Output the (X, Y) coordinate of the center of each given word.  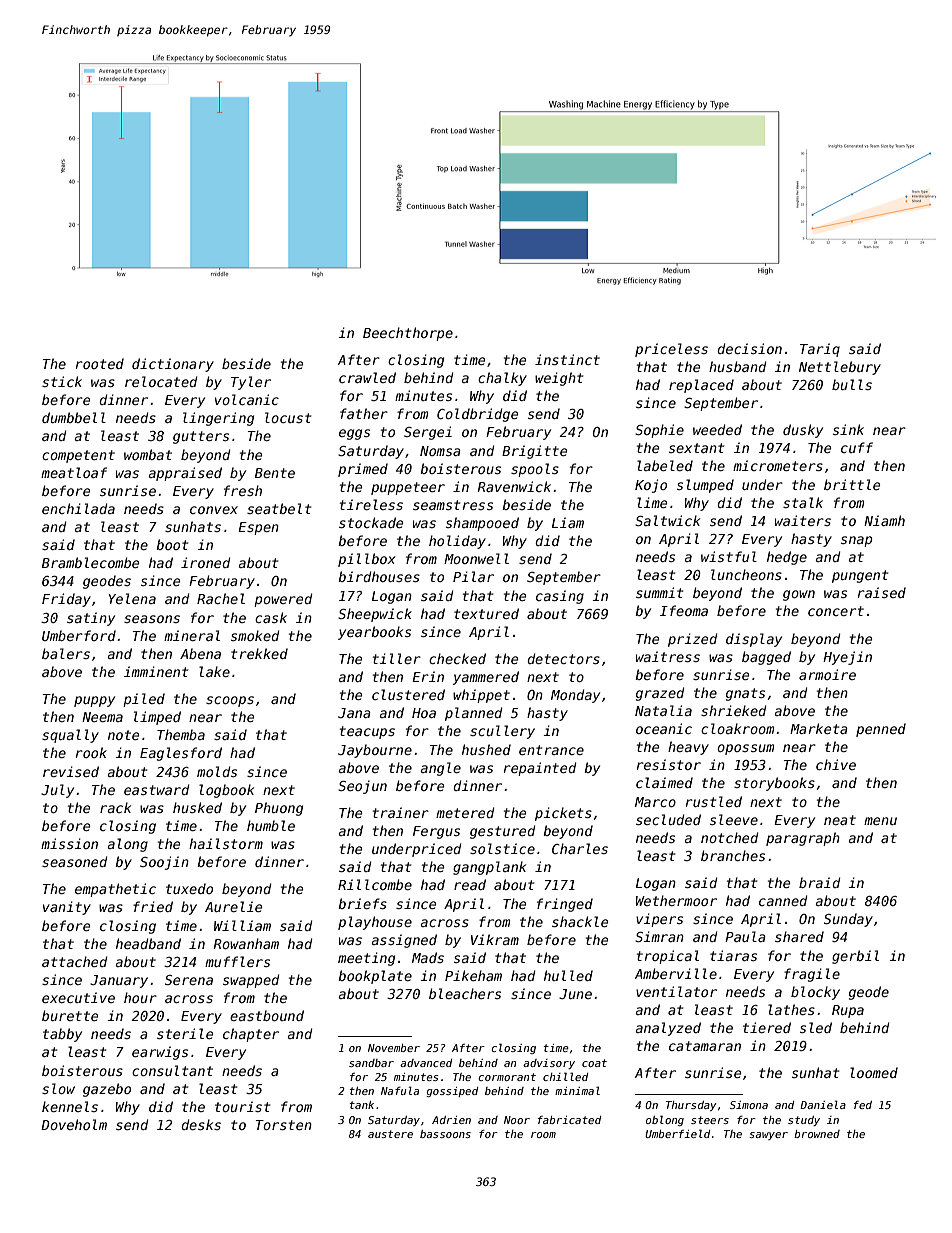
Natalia (663, 710)
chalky (502, 379)
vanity (67, 908)
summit (659, 592)
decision (749, 348)
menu (880, 821)
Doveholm (74, 1124)
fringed (565, 905)
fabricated (569, 1120)
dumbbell (74, 417)
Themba (181, 734)
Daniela (823, 1104)
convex (214, 510)
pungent (860, 576)
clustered (408, 694)
